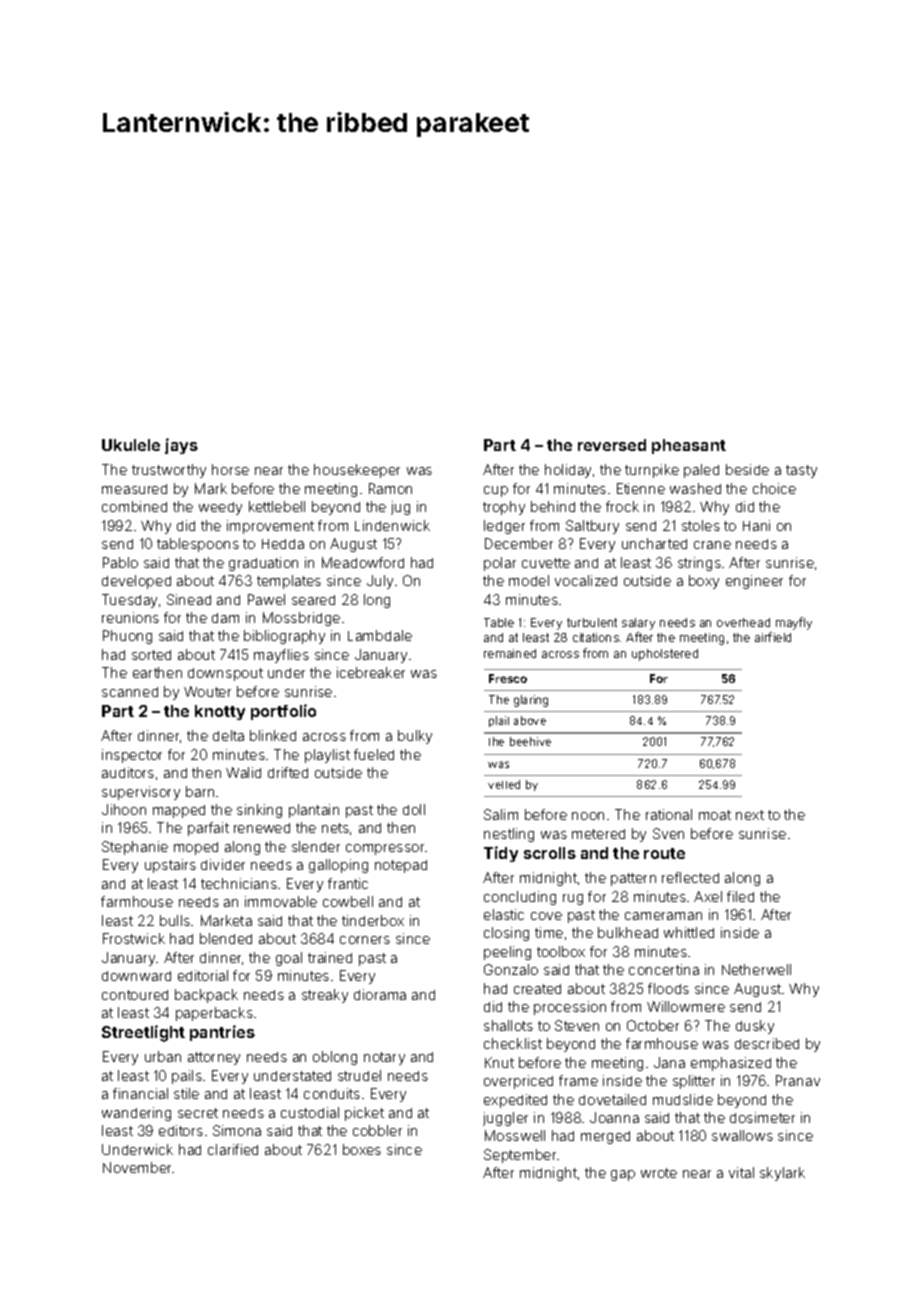 The height and width of the page is (1308, 924). Describe the element at coordinates (131, 445) in the page. I see `Ukulele` at that location.
